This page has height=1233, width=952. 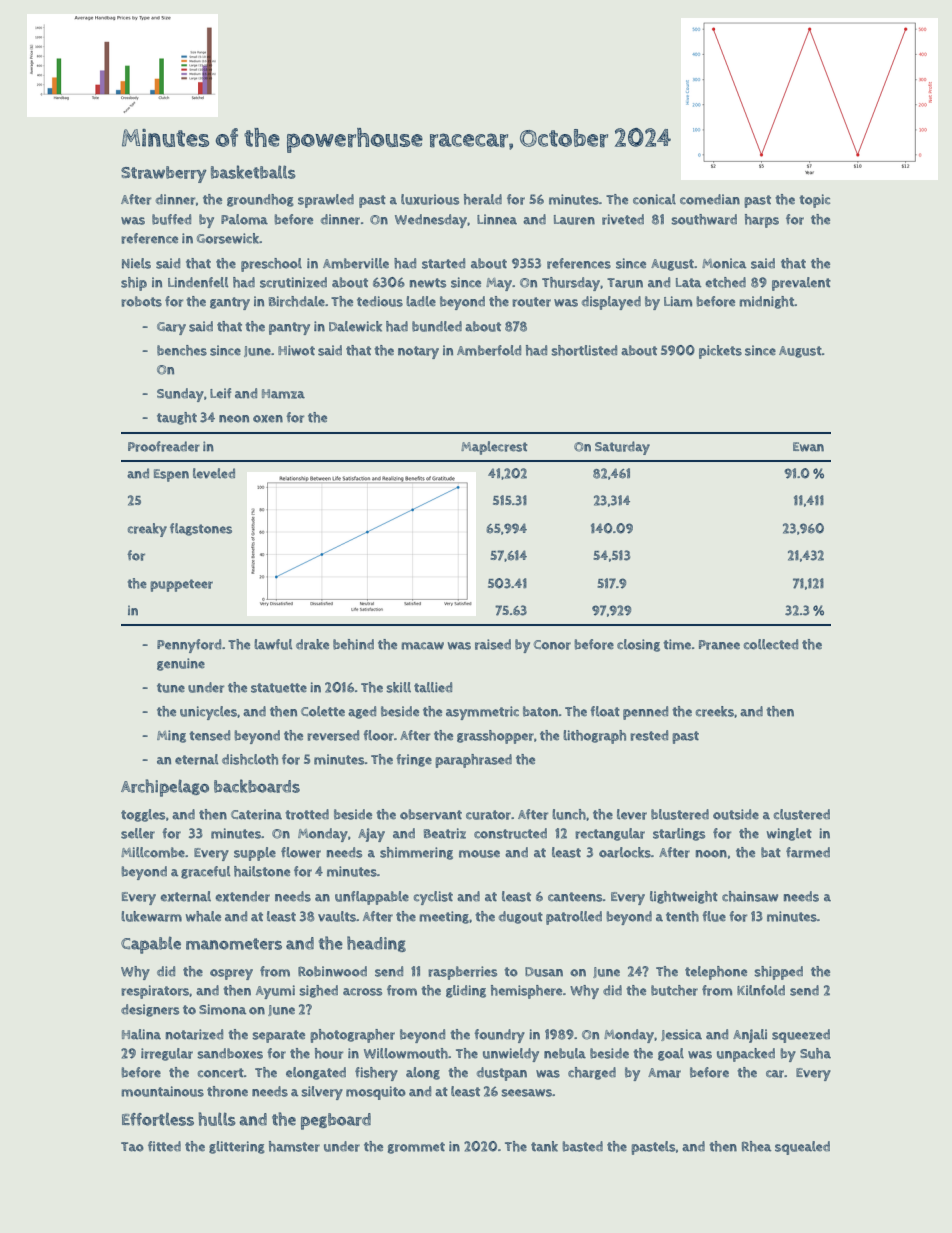 I want to click on comedian, so click(x=710, y=199).
